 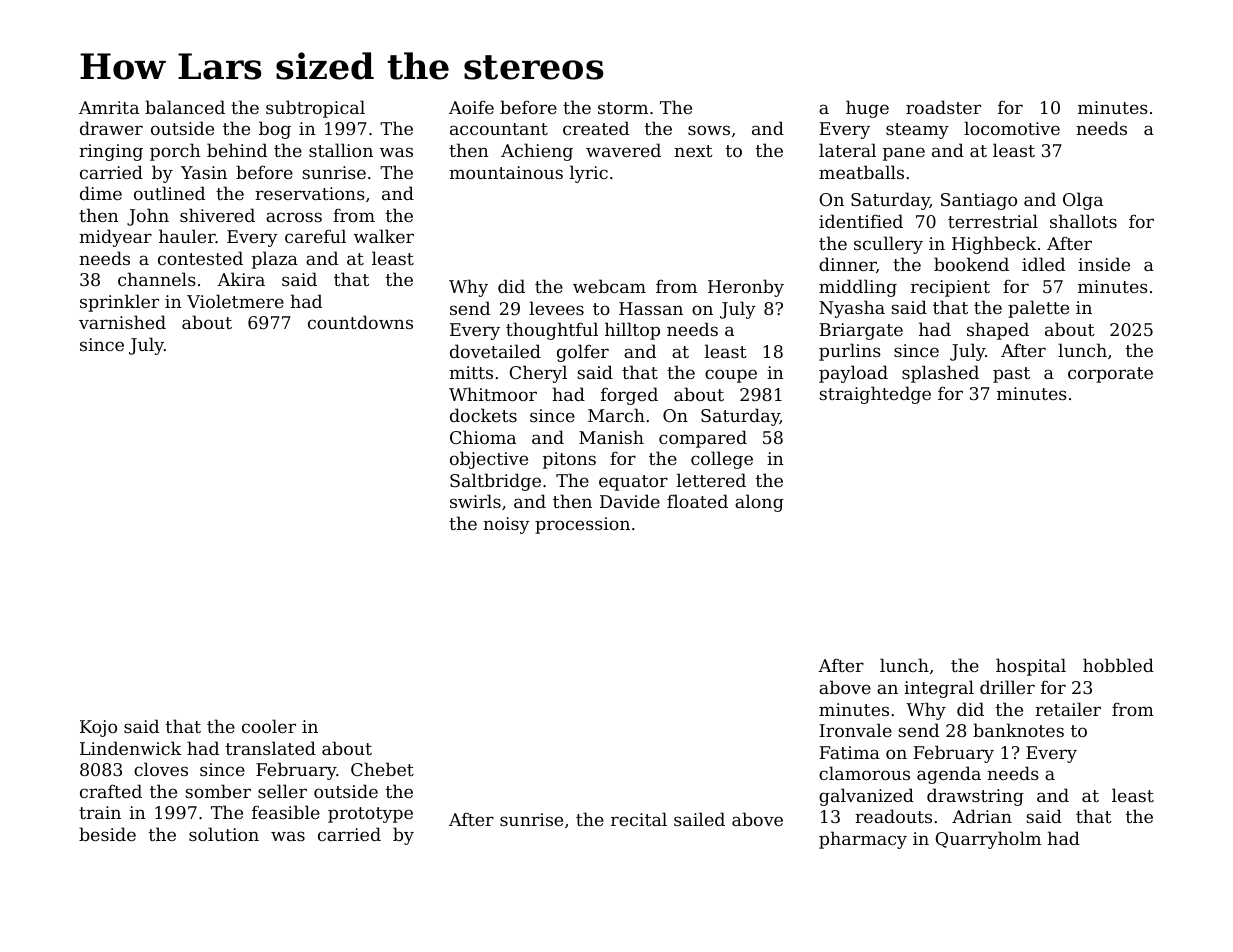 What do you see at coordinates (475, 501) in the document?
I see `swirls` at bounding box center [475, 501].
